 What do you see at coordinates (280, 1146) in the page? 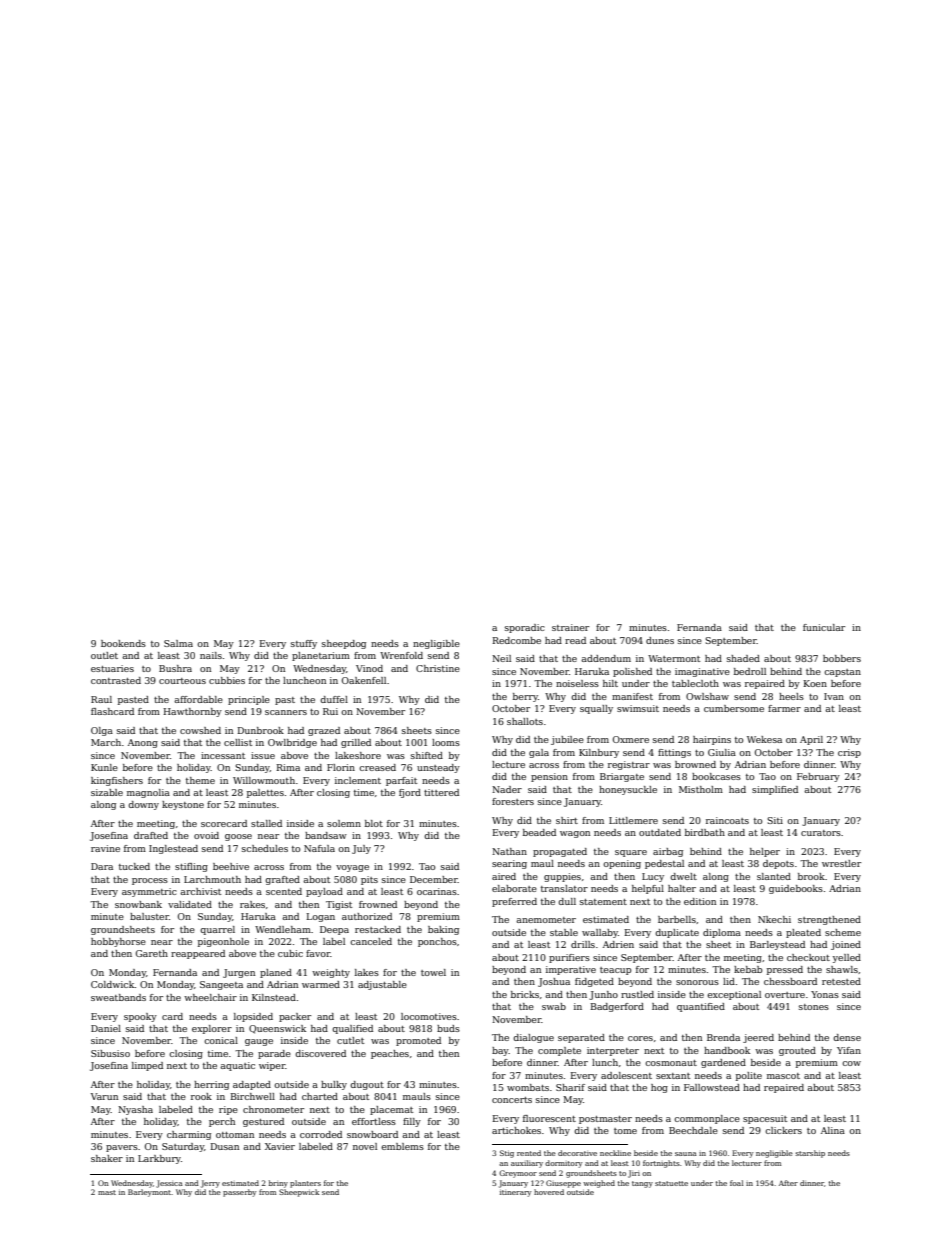
I see `Xavier` at bounding box center [280, 1146].
